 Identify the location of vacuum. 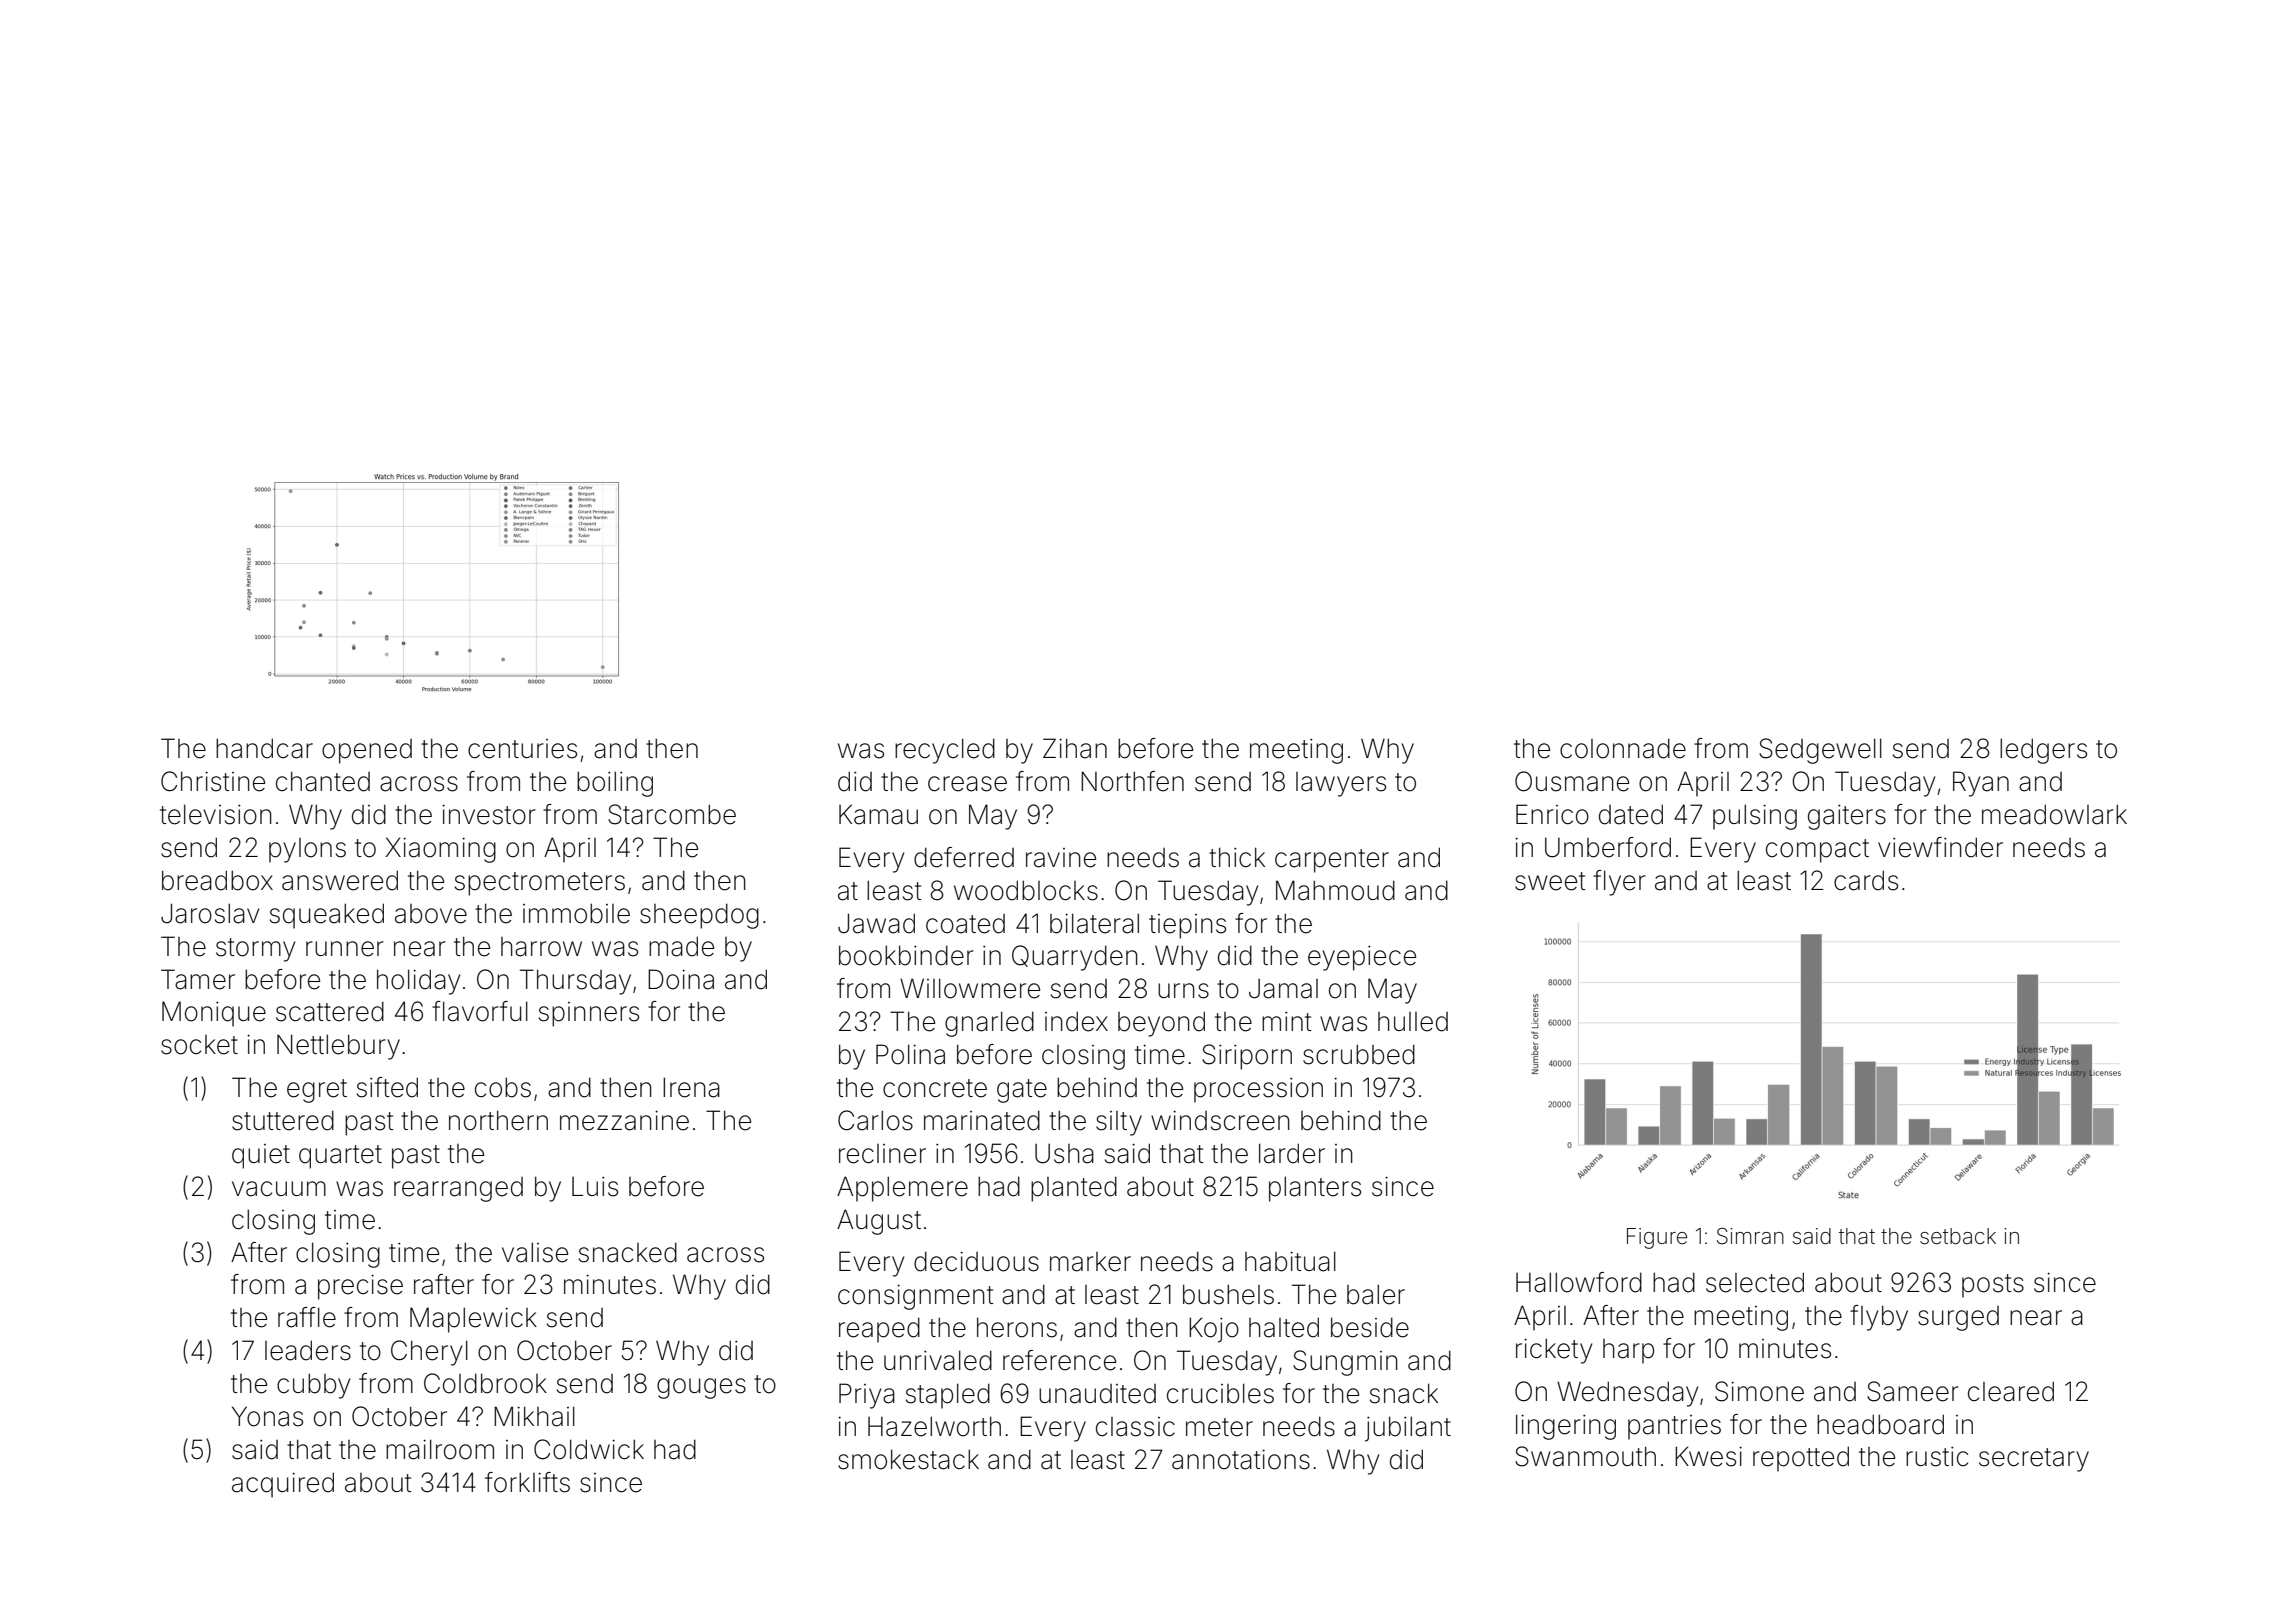
(279, 1189).
